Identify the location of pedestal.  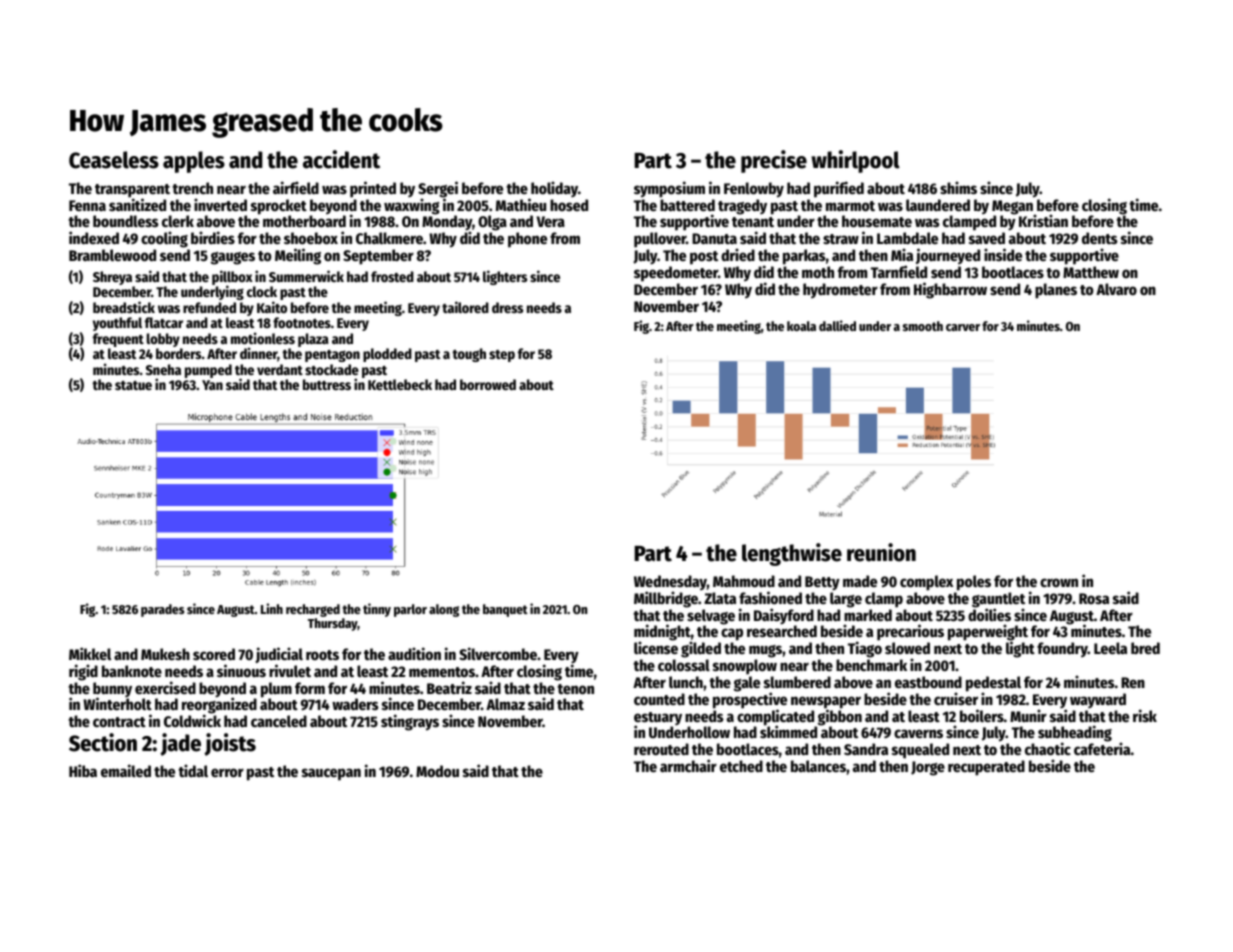
(993, 684).
